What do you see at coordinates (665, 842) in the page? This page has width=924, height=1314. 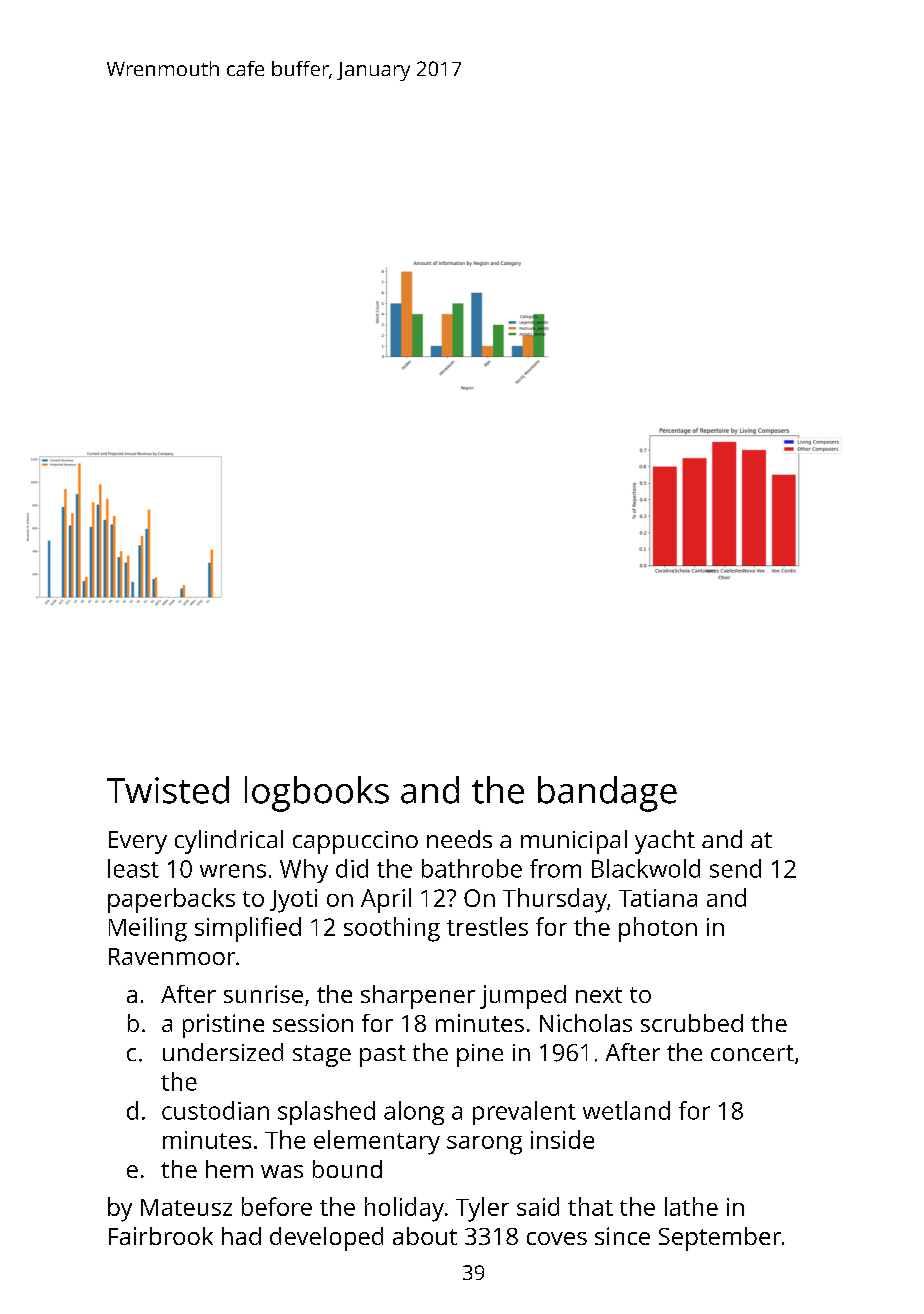 I see `yacht` at bounding box center [665, 842].
